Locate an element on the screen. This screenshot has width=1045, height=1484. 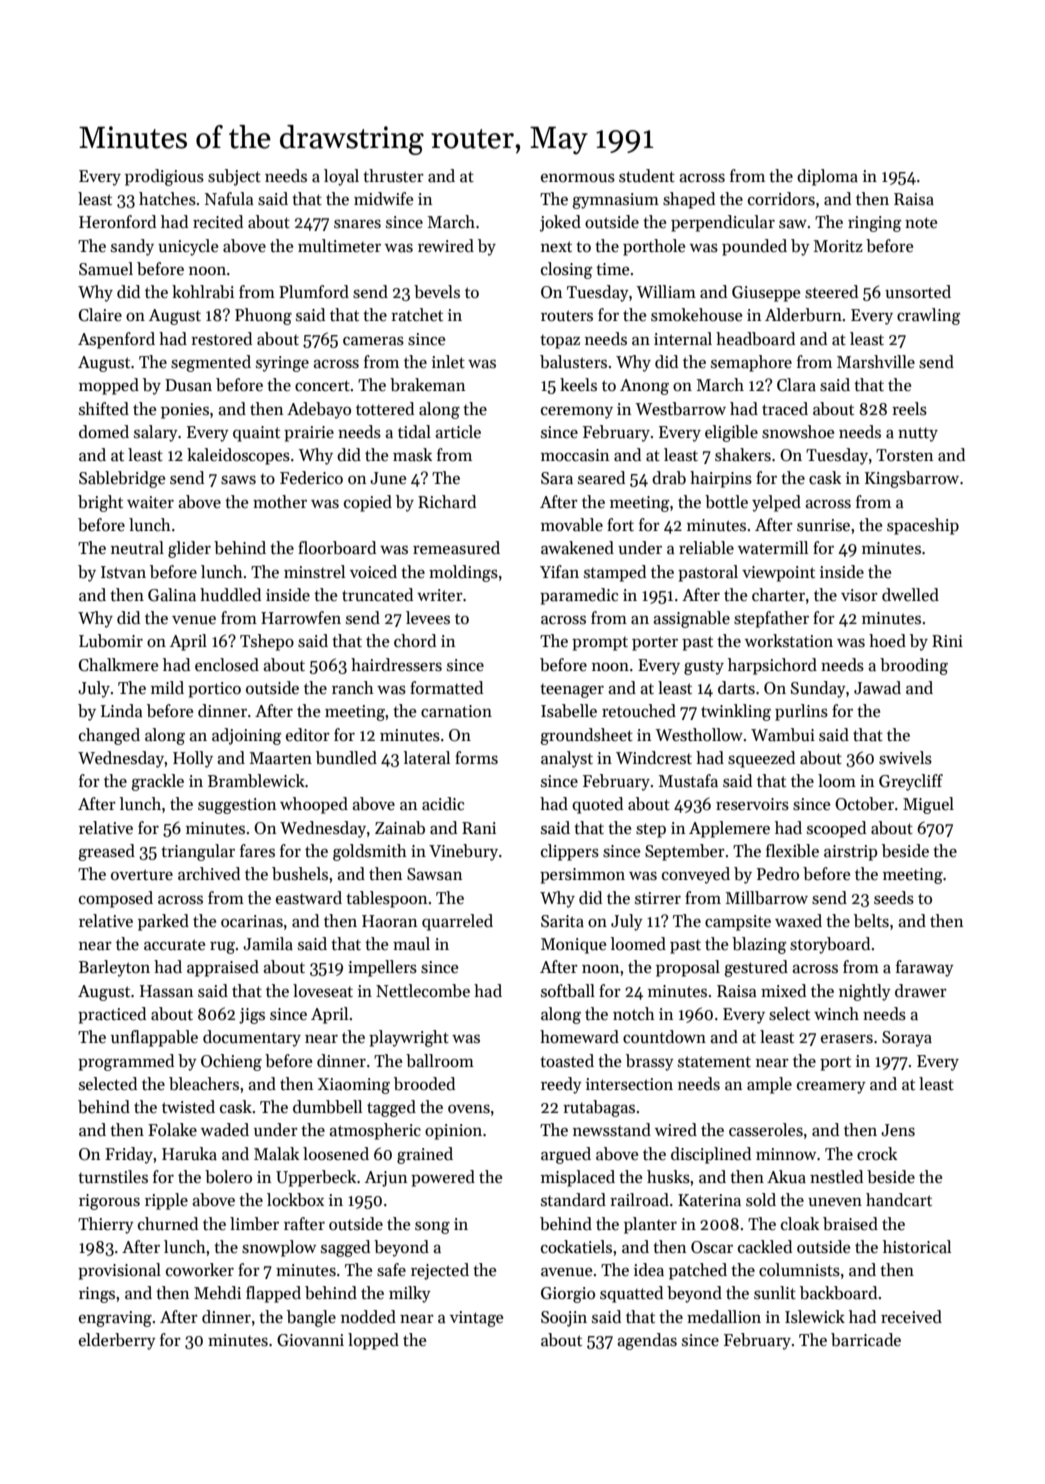
subject is located at coordinates (234, 177).
